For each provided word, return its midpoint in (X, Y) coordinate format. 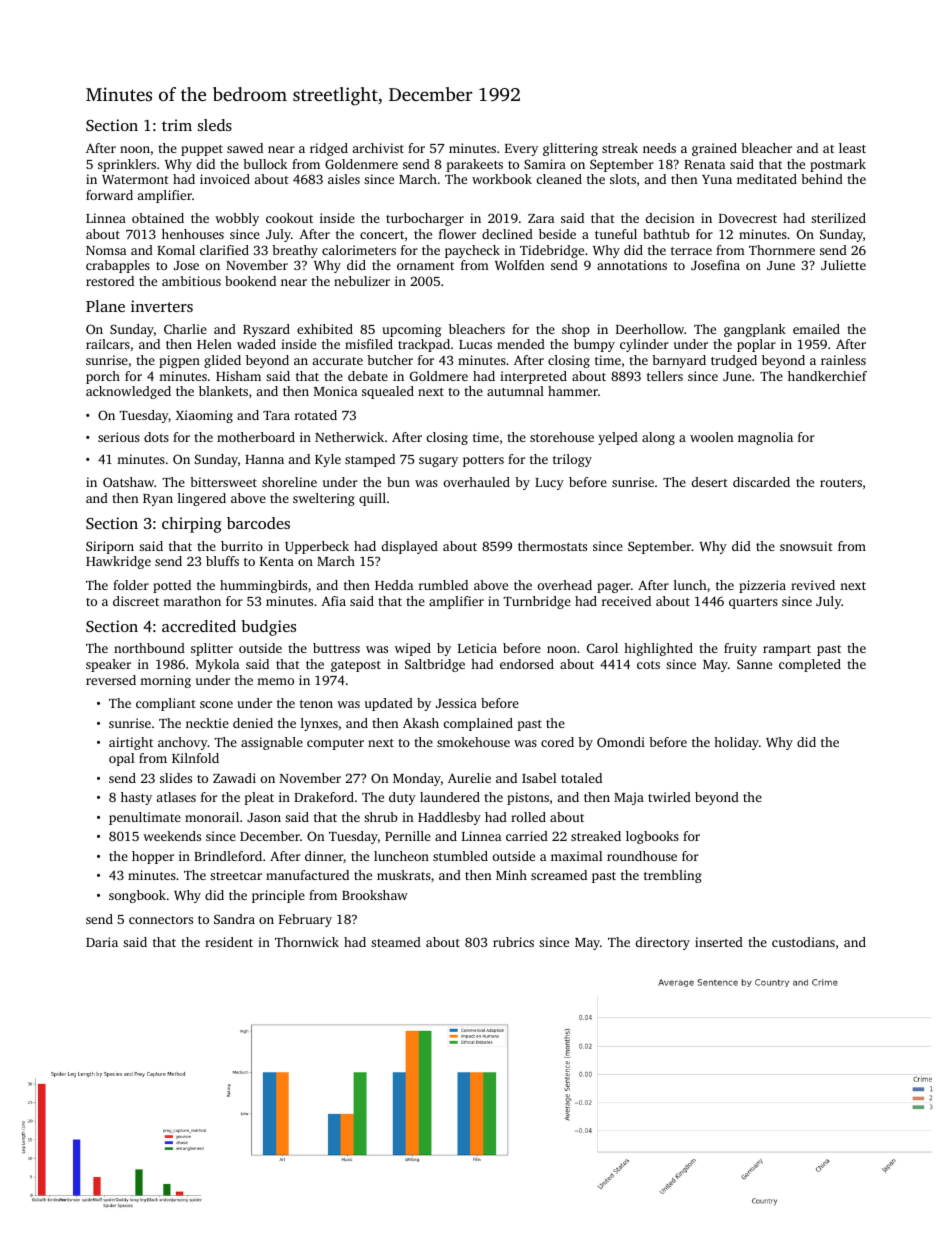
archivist (378, 148)
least (852, 148)
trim (177, 125)
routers (841, 483)
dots (156, 437)
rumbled (443, 585)
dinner (324, 857)
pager (614, 588)
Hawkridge (118, 562)
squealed (388, 392)
